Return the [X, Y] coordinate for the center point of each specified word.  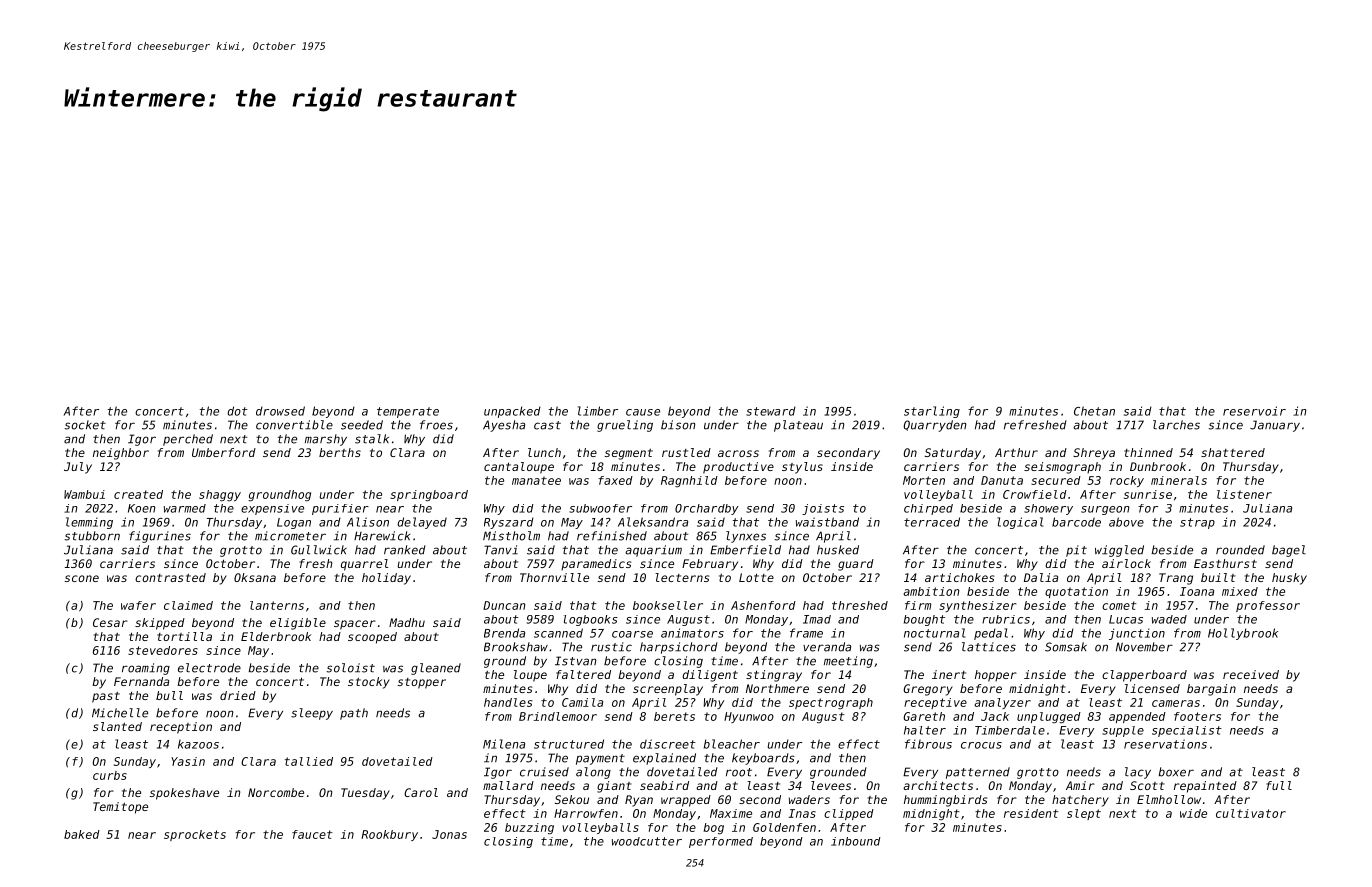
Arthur [1016, 452]
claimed [188, 605]
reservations [1165, 744]
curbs [110, 775]
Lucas [1126, 619]
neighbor [121, 454]
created [138, 494]
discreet [668, 744]
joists [823, 509]
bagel [1289, 551]
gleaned [436, 669]
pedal [991, 634]
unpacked [512, 412]
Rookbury [389, 835]
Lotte [756, 577]
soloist [351, 668]
